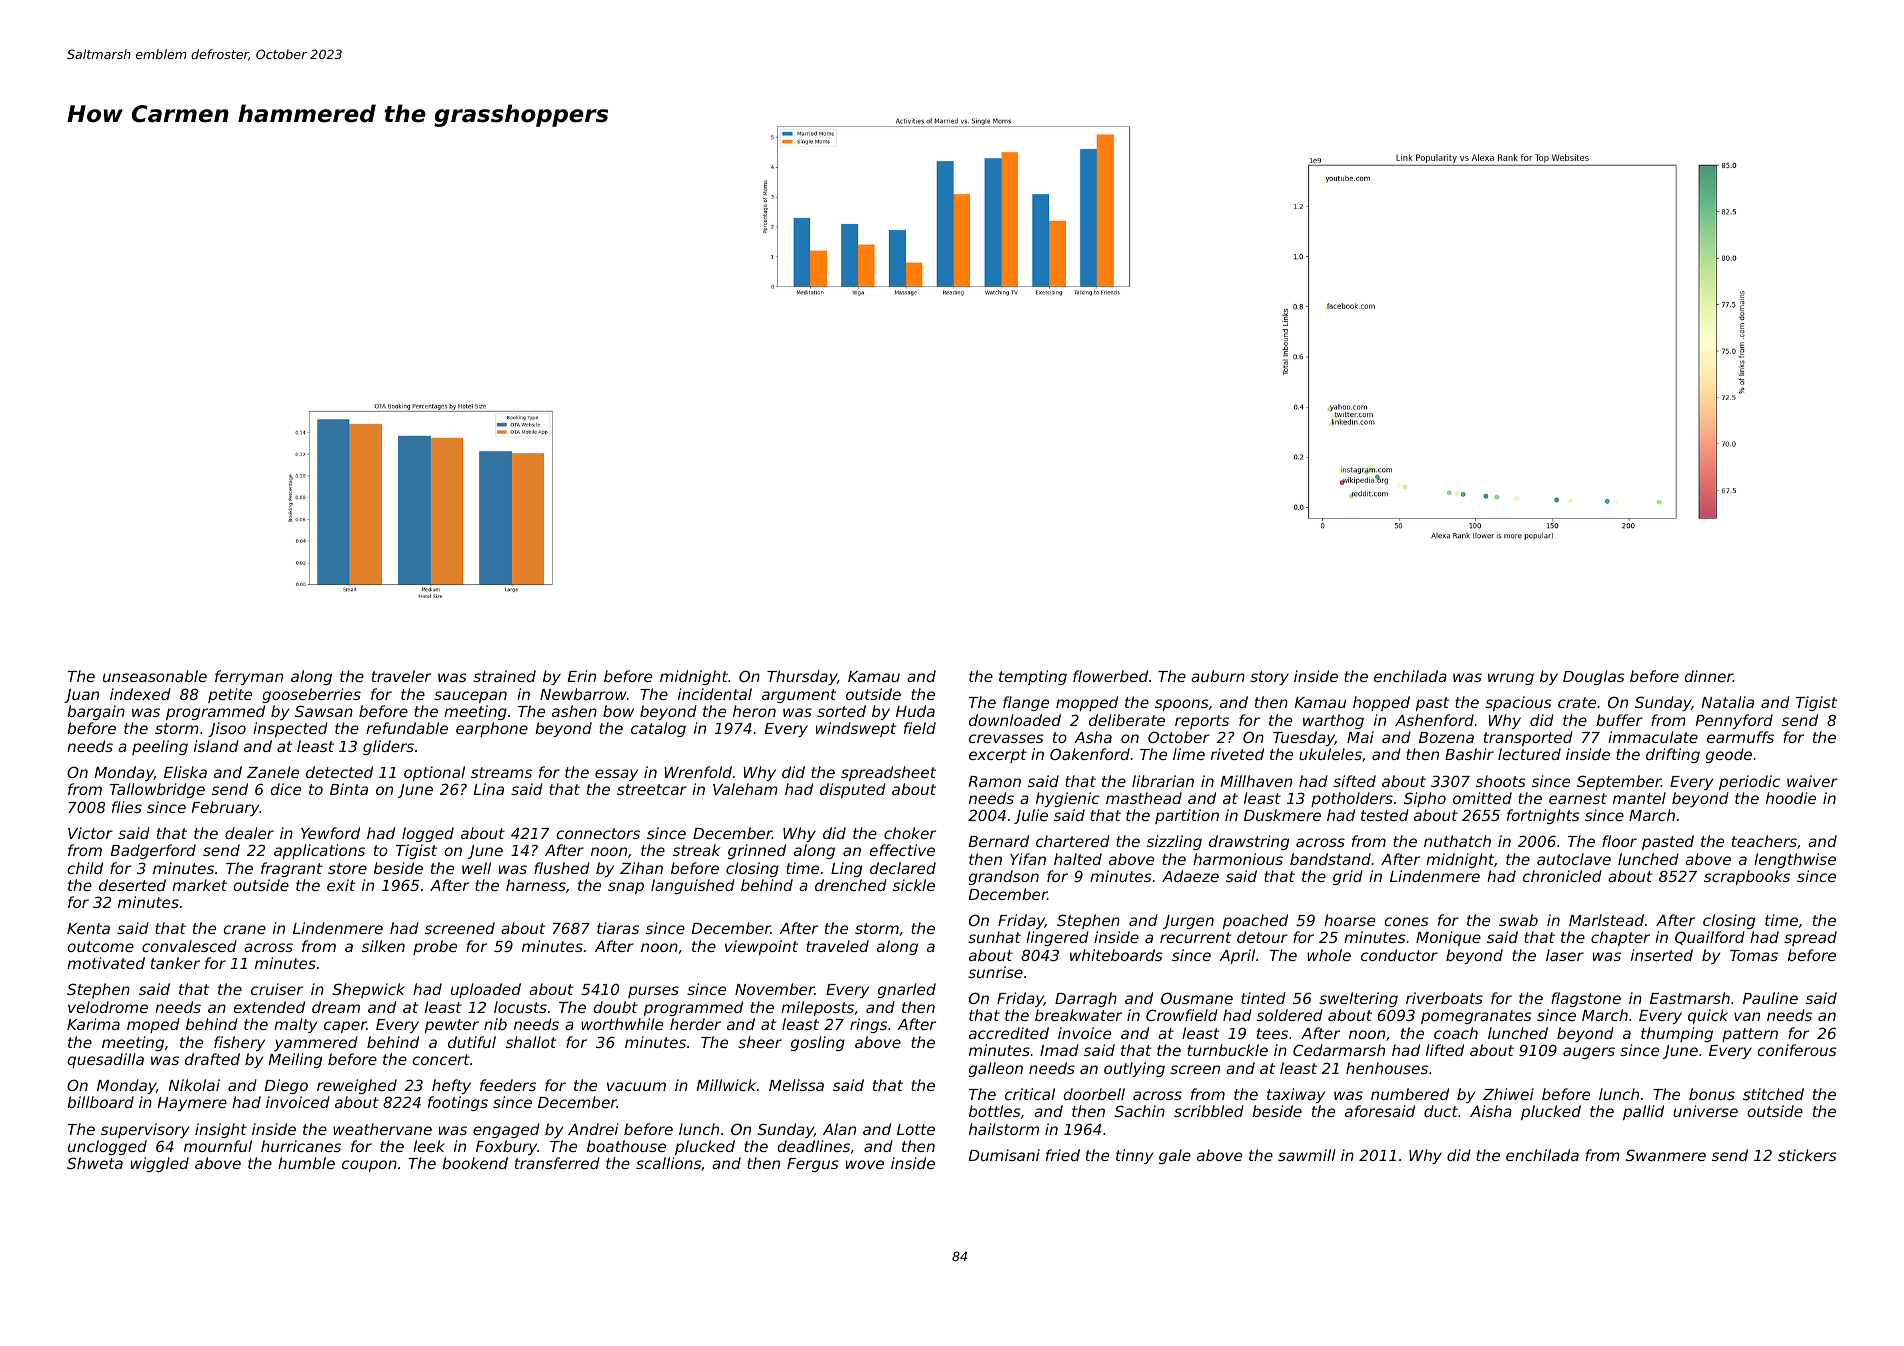 The width and height of the screenshot is (1904, 1346). I want to click on pewter, so click(452, 1026).
